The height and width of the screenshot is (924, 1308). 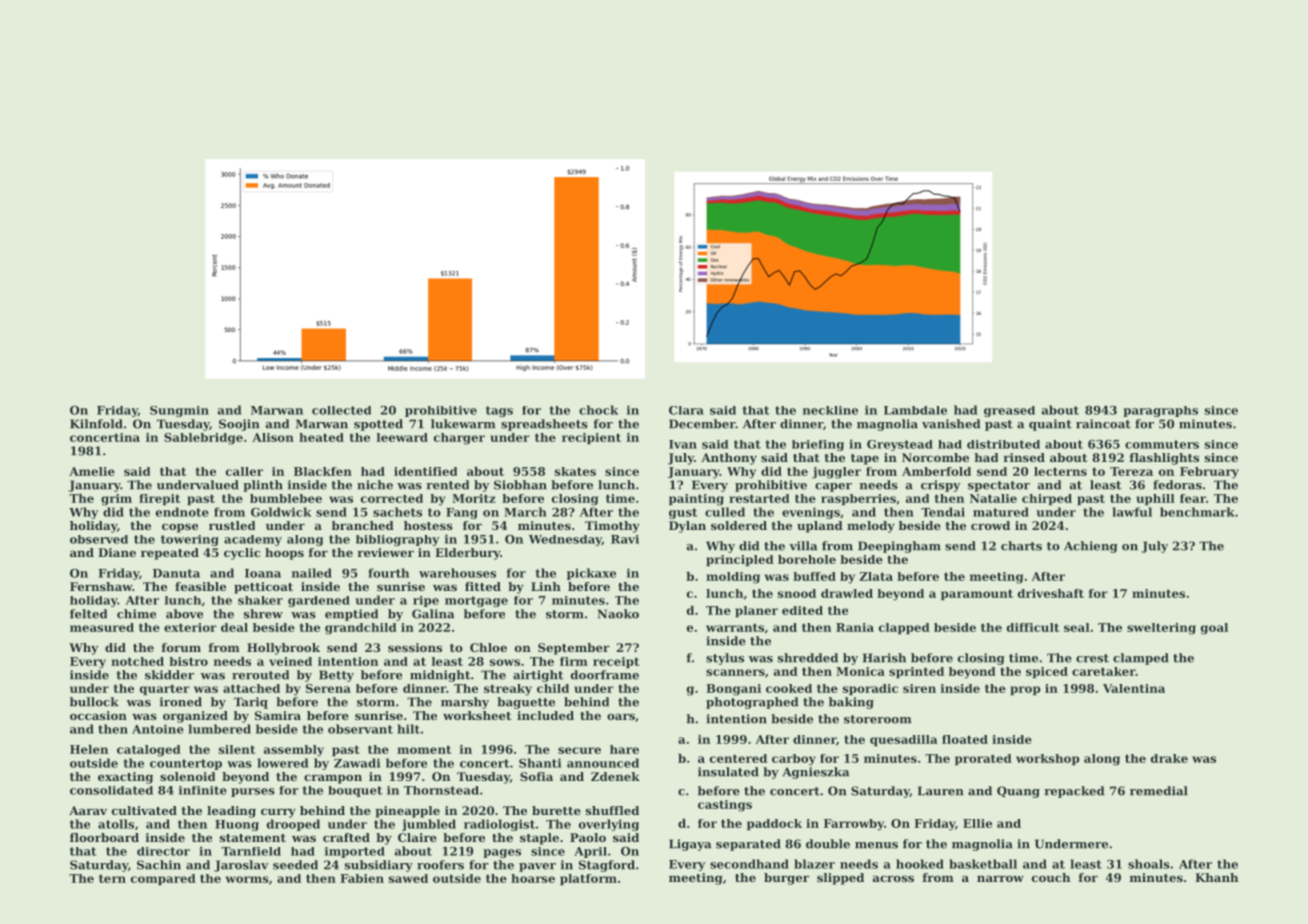 I want to click on hoops, so click(x=284, y=554).
